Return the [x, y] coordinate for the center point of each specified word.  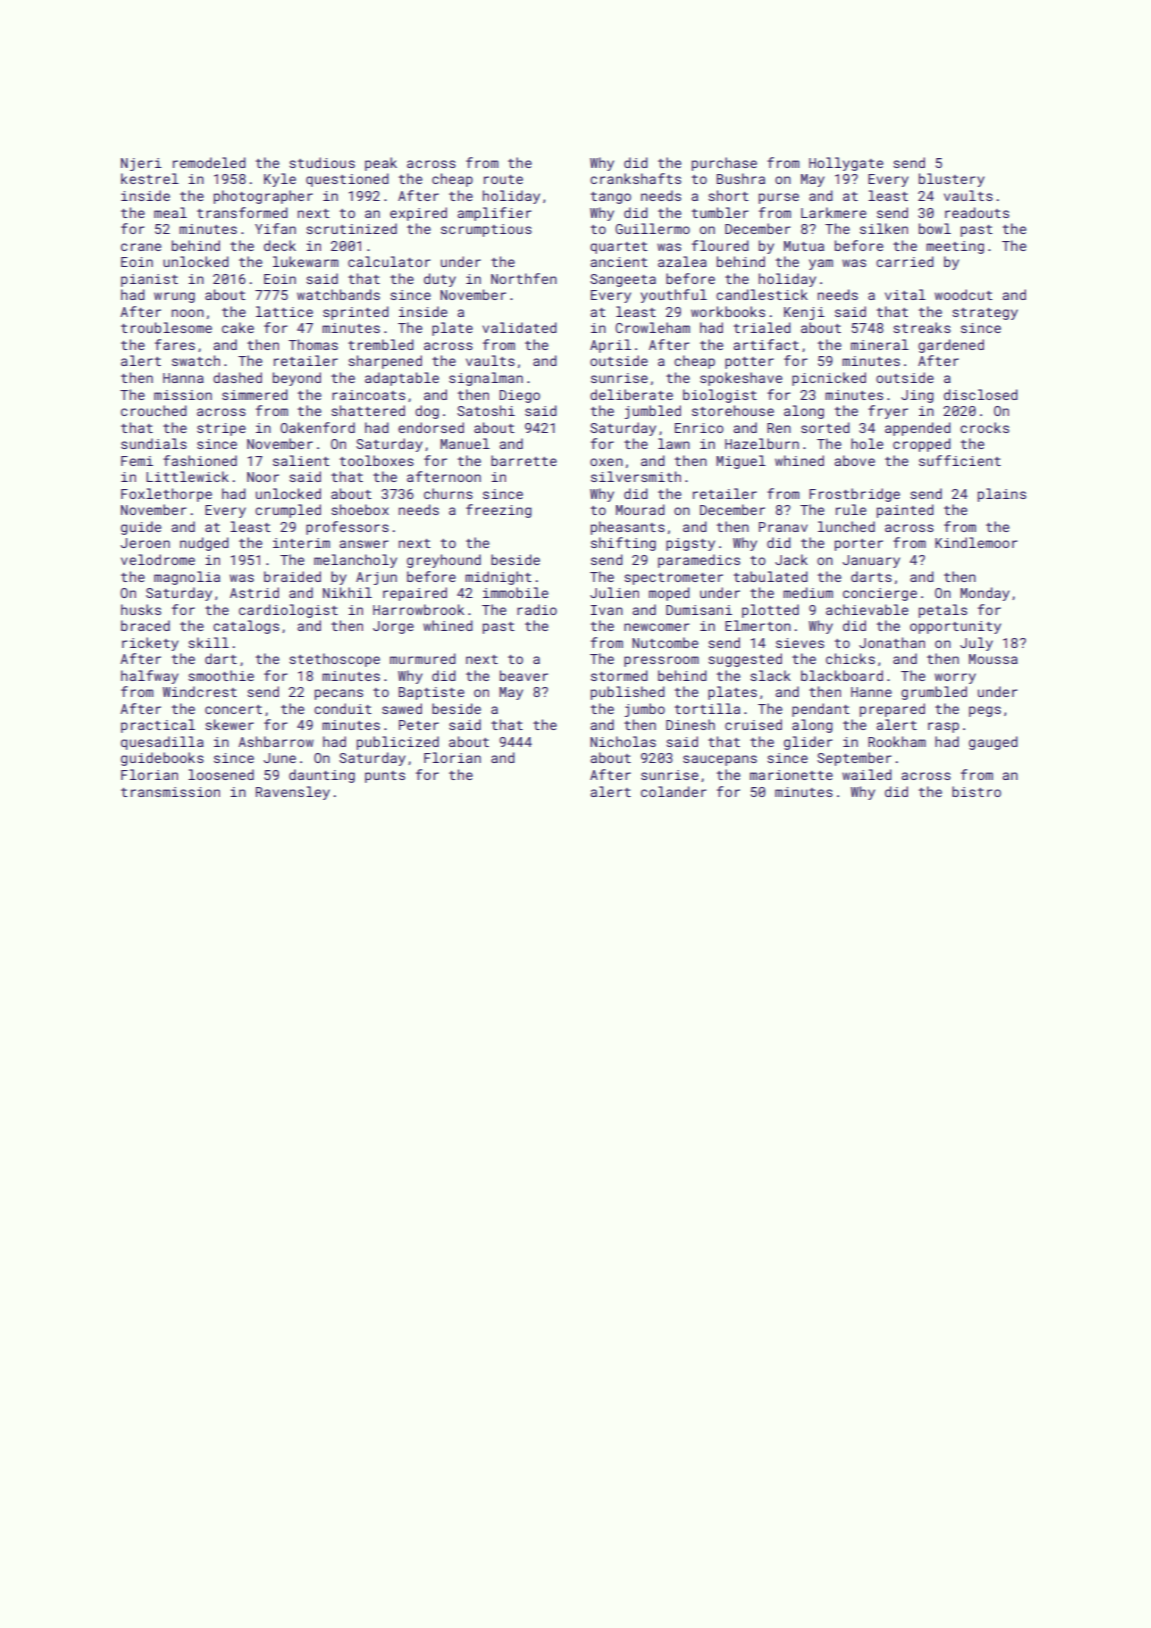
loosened [221, 774]
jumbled [653, 412]
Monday [985, 594]
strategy [985, 314]
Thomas [313, 344]
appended [918, 429]
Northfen [524, 278]
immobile [515, 592]
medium [808, 592]
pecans [339, 694]
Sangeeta [623, 280]
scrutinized [351, 228]
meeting [955, 247]
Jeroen [145, 543]
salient [301, 460]
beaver [524, 675]
